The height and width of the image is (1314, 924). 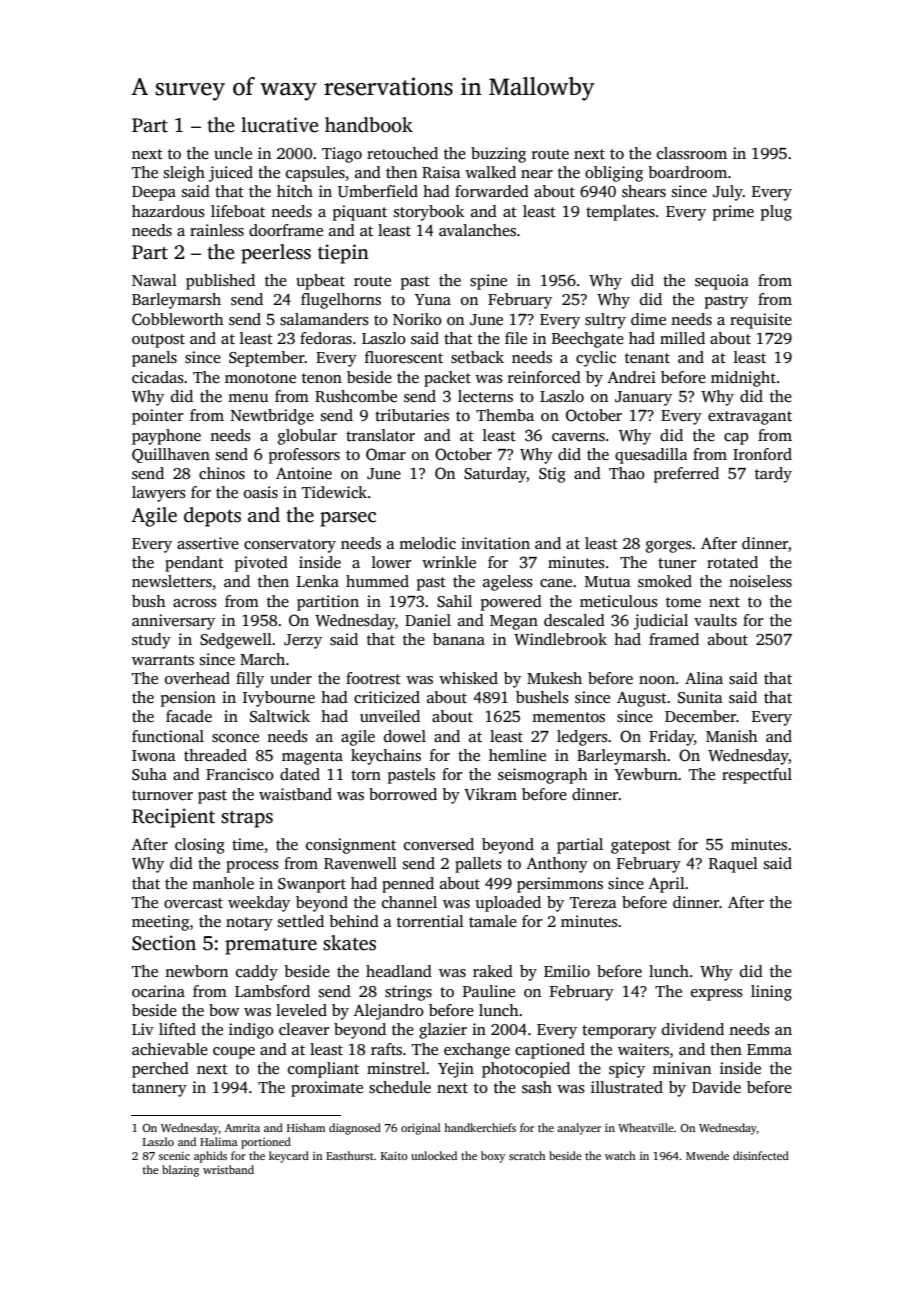 I want to click on perched, so click(x=160, y=1070).
